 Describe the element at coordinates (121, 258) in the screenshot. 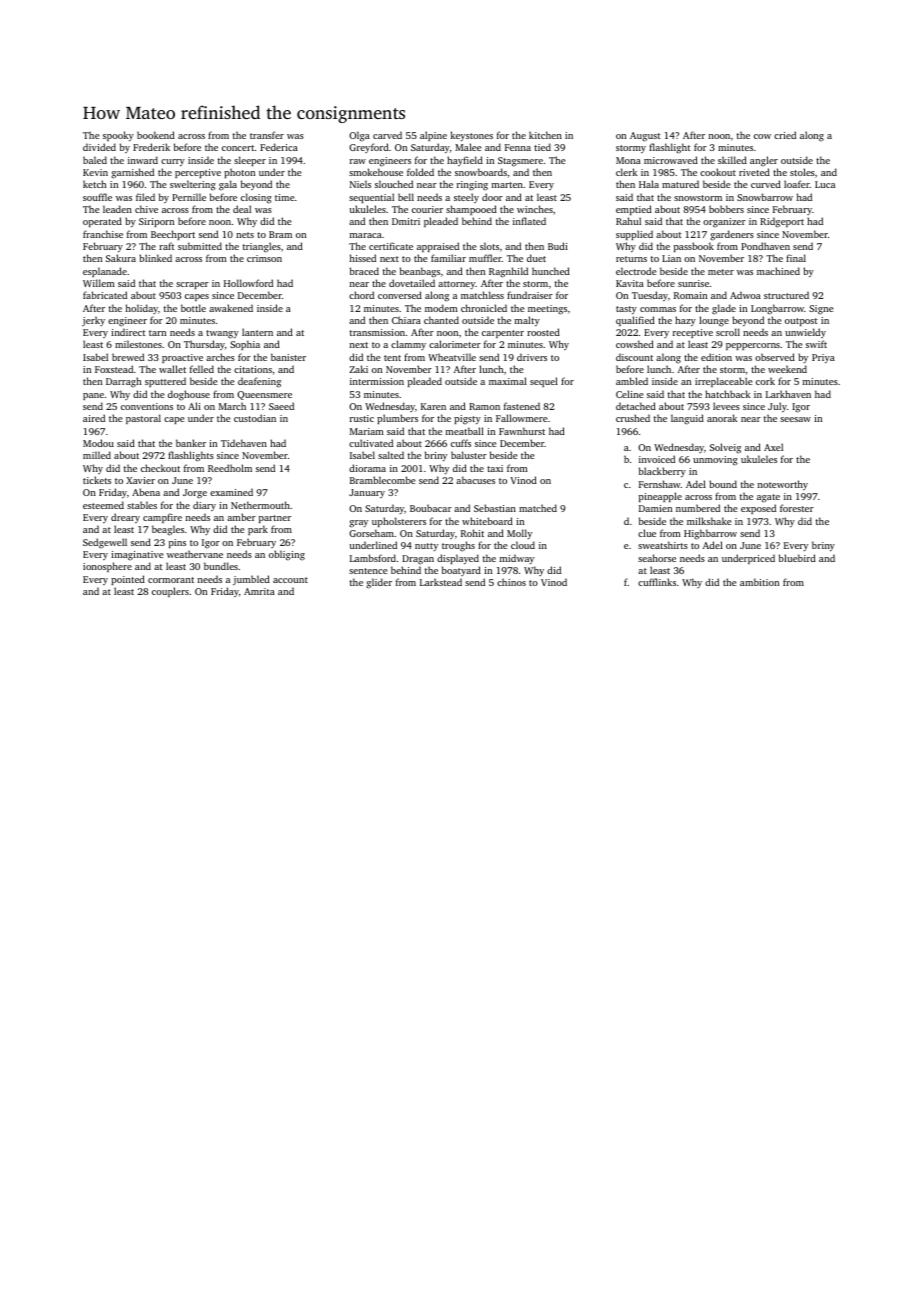

I see `Sakura` at that location.
